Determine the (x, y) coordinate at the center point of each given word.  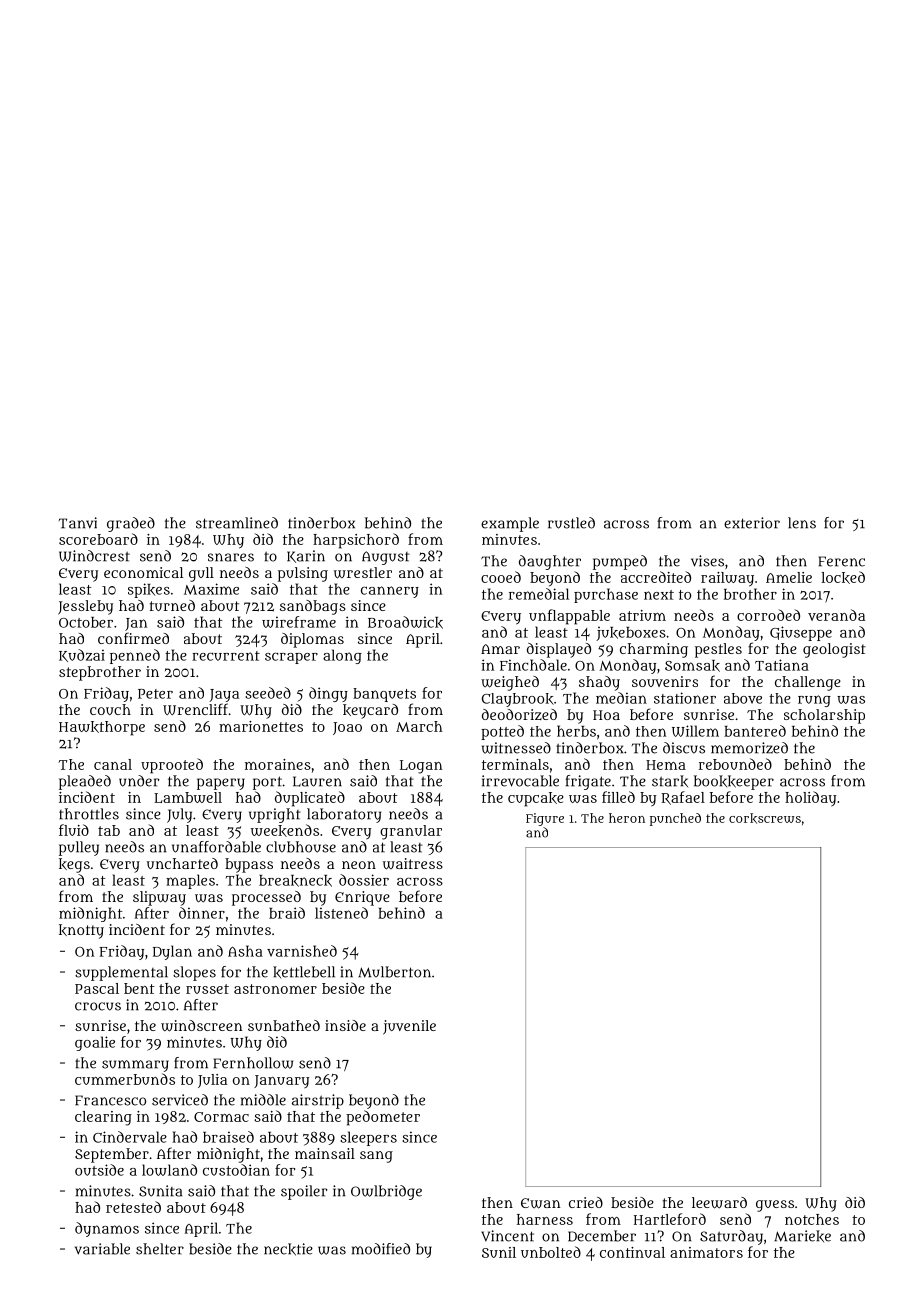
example (510, 524)
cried (586, 1202)
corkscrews (765, 818)
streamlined (237, 523)
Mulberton (394, 972)
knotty (81, 931)
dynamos (107, 1229)
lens (802, 523)
